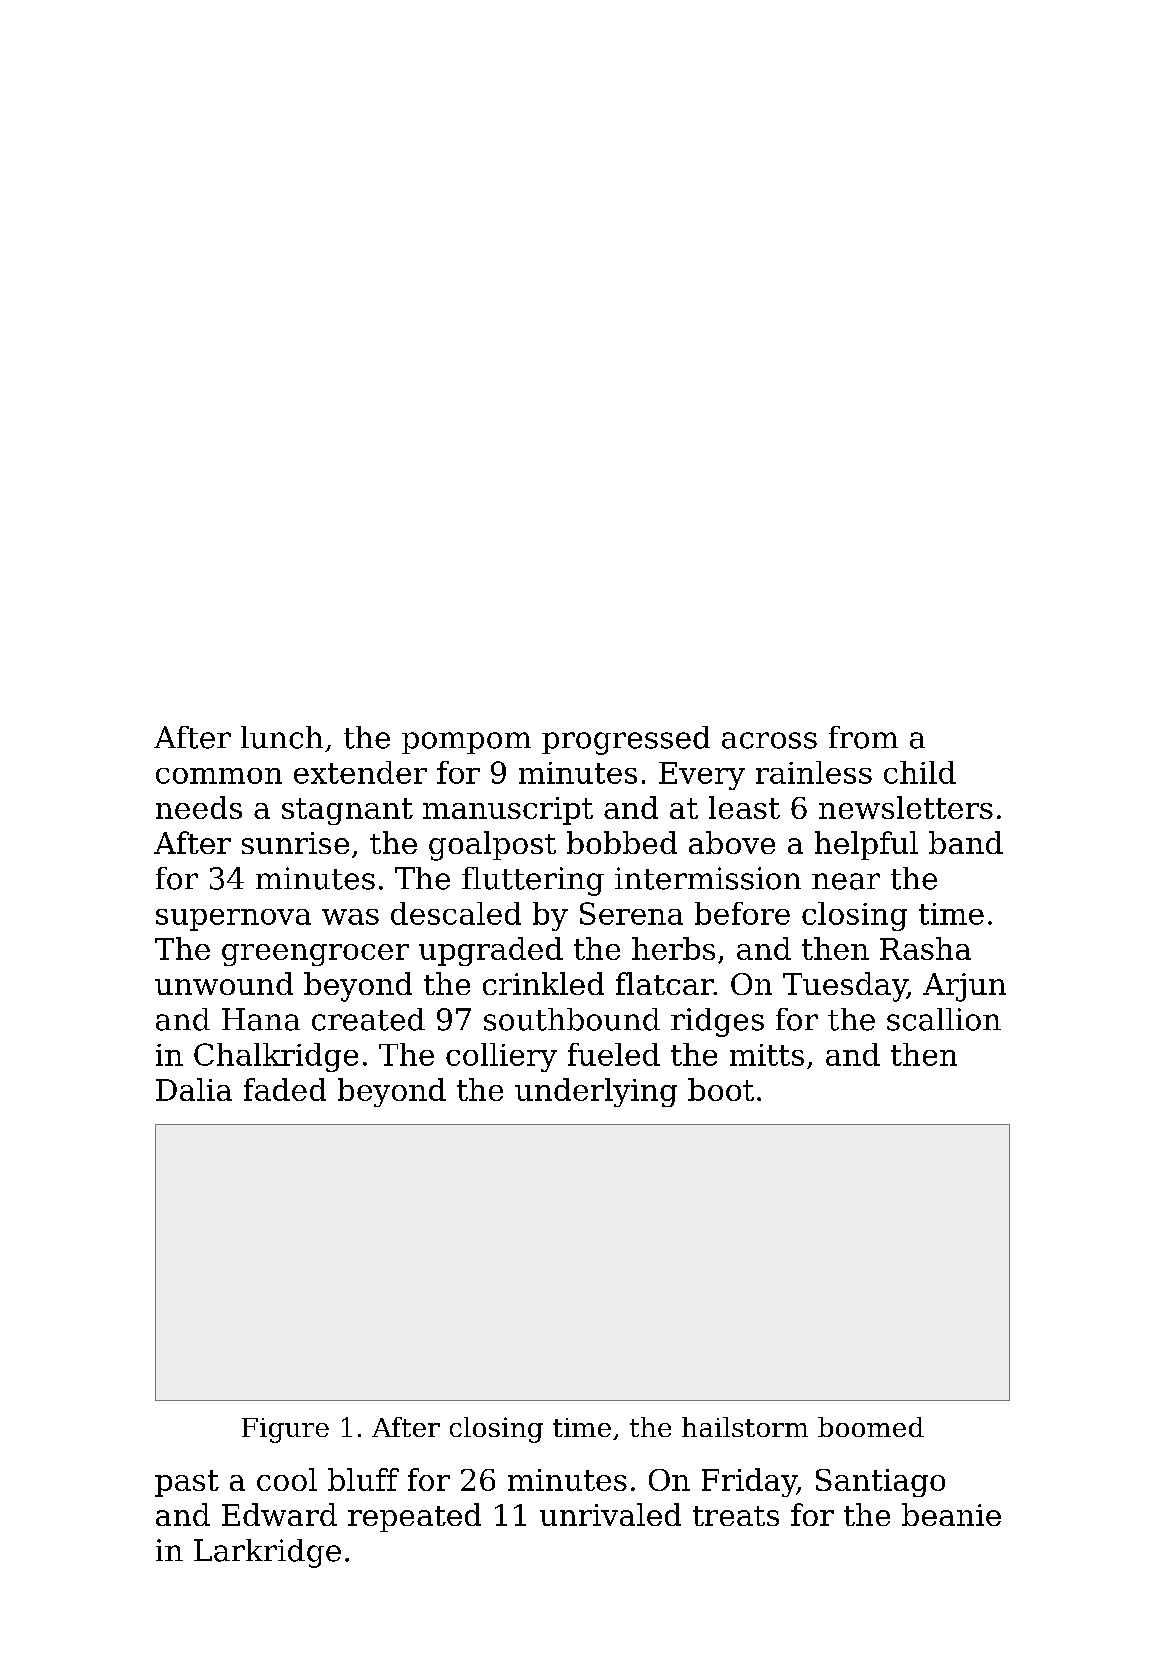 The image size is (1165, 1654). I want to click on Dalia, so click(194, 1089).
